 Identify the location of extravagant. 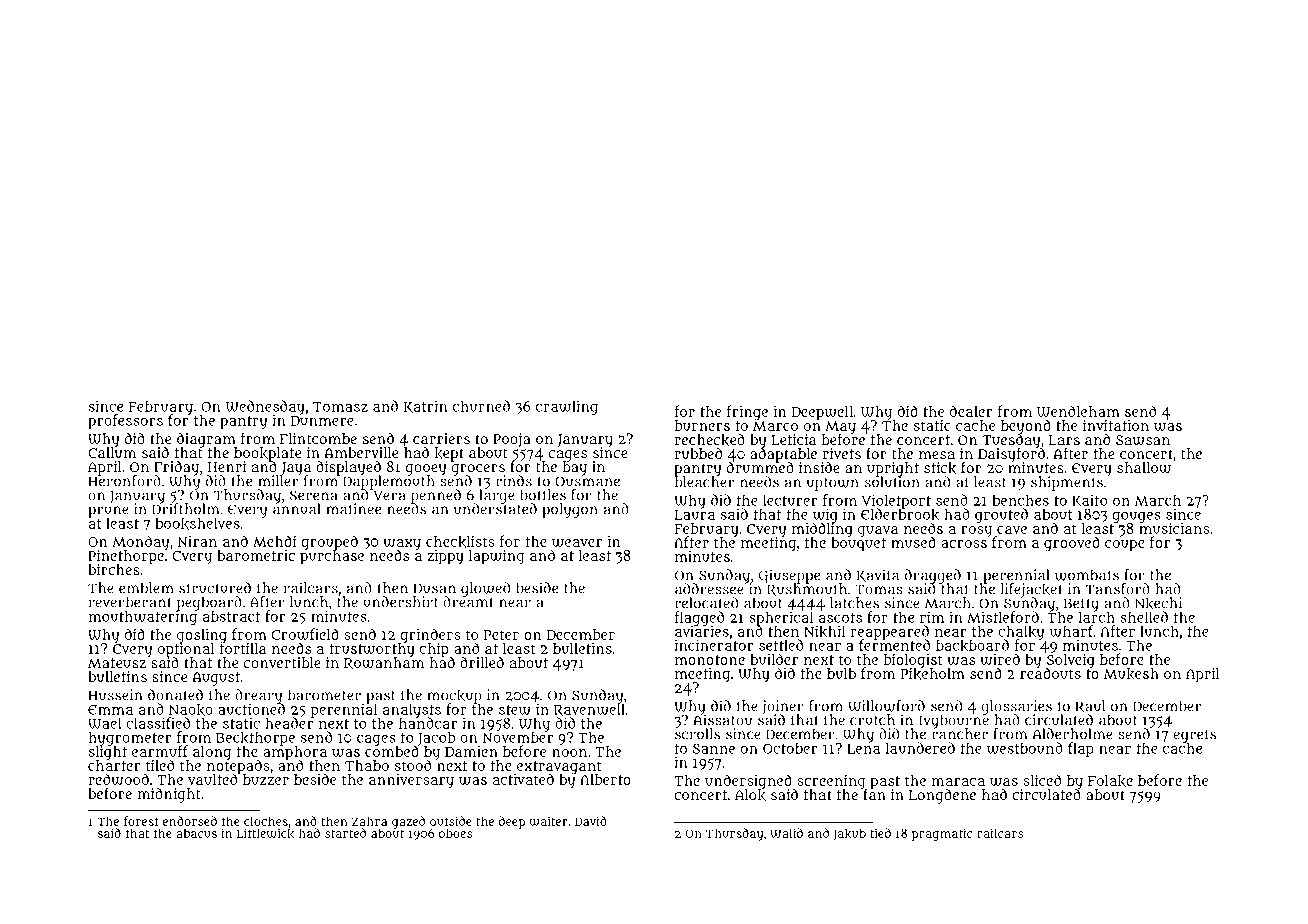
(559, 767).
